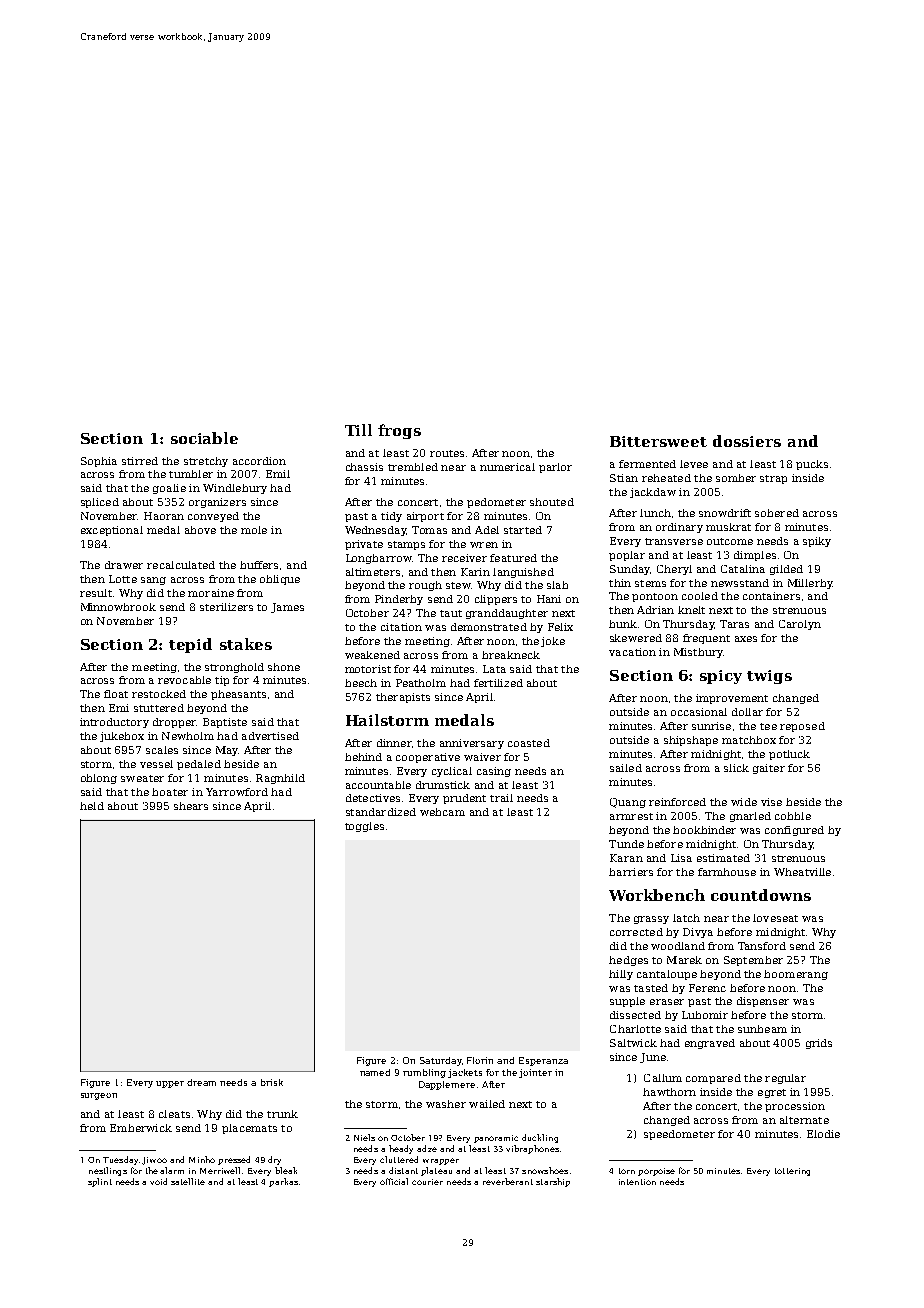  What do you see at coordinates (626, 768) in the screenshot?
I see `sailed` at bounding box center [626, 768].
